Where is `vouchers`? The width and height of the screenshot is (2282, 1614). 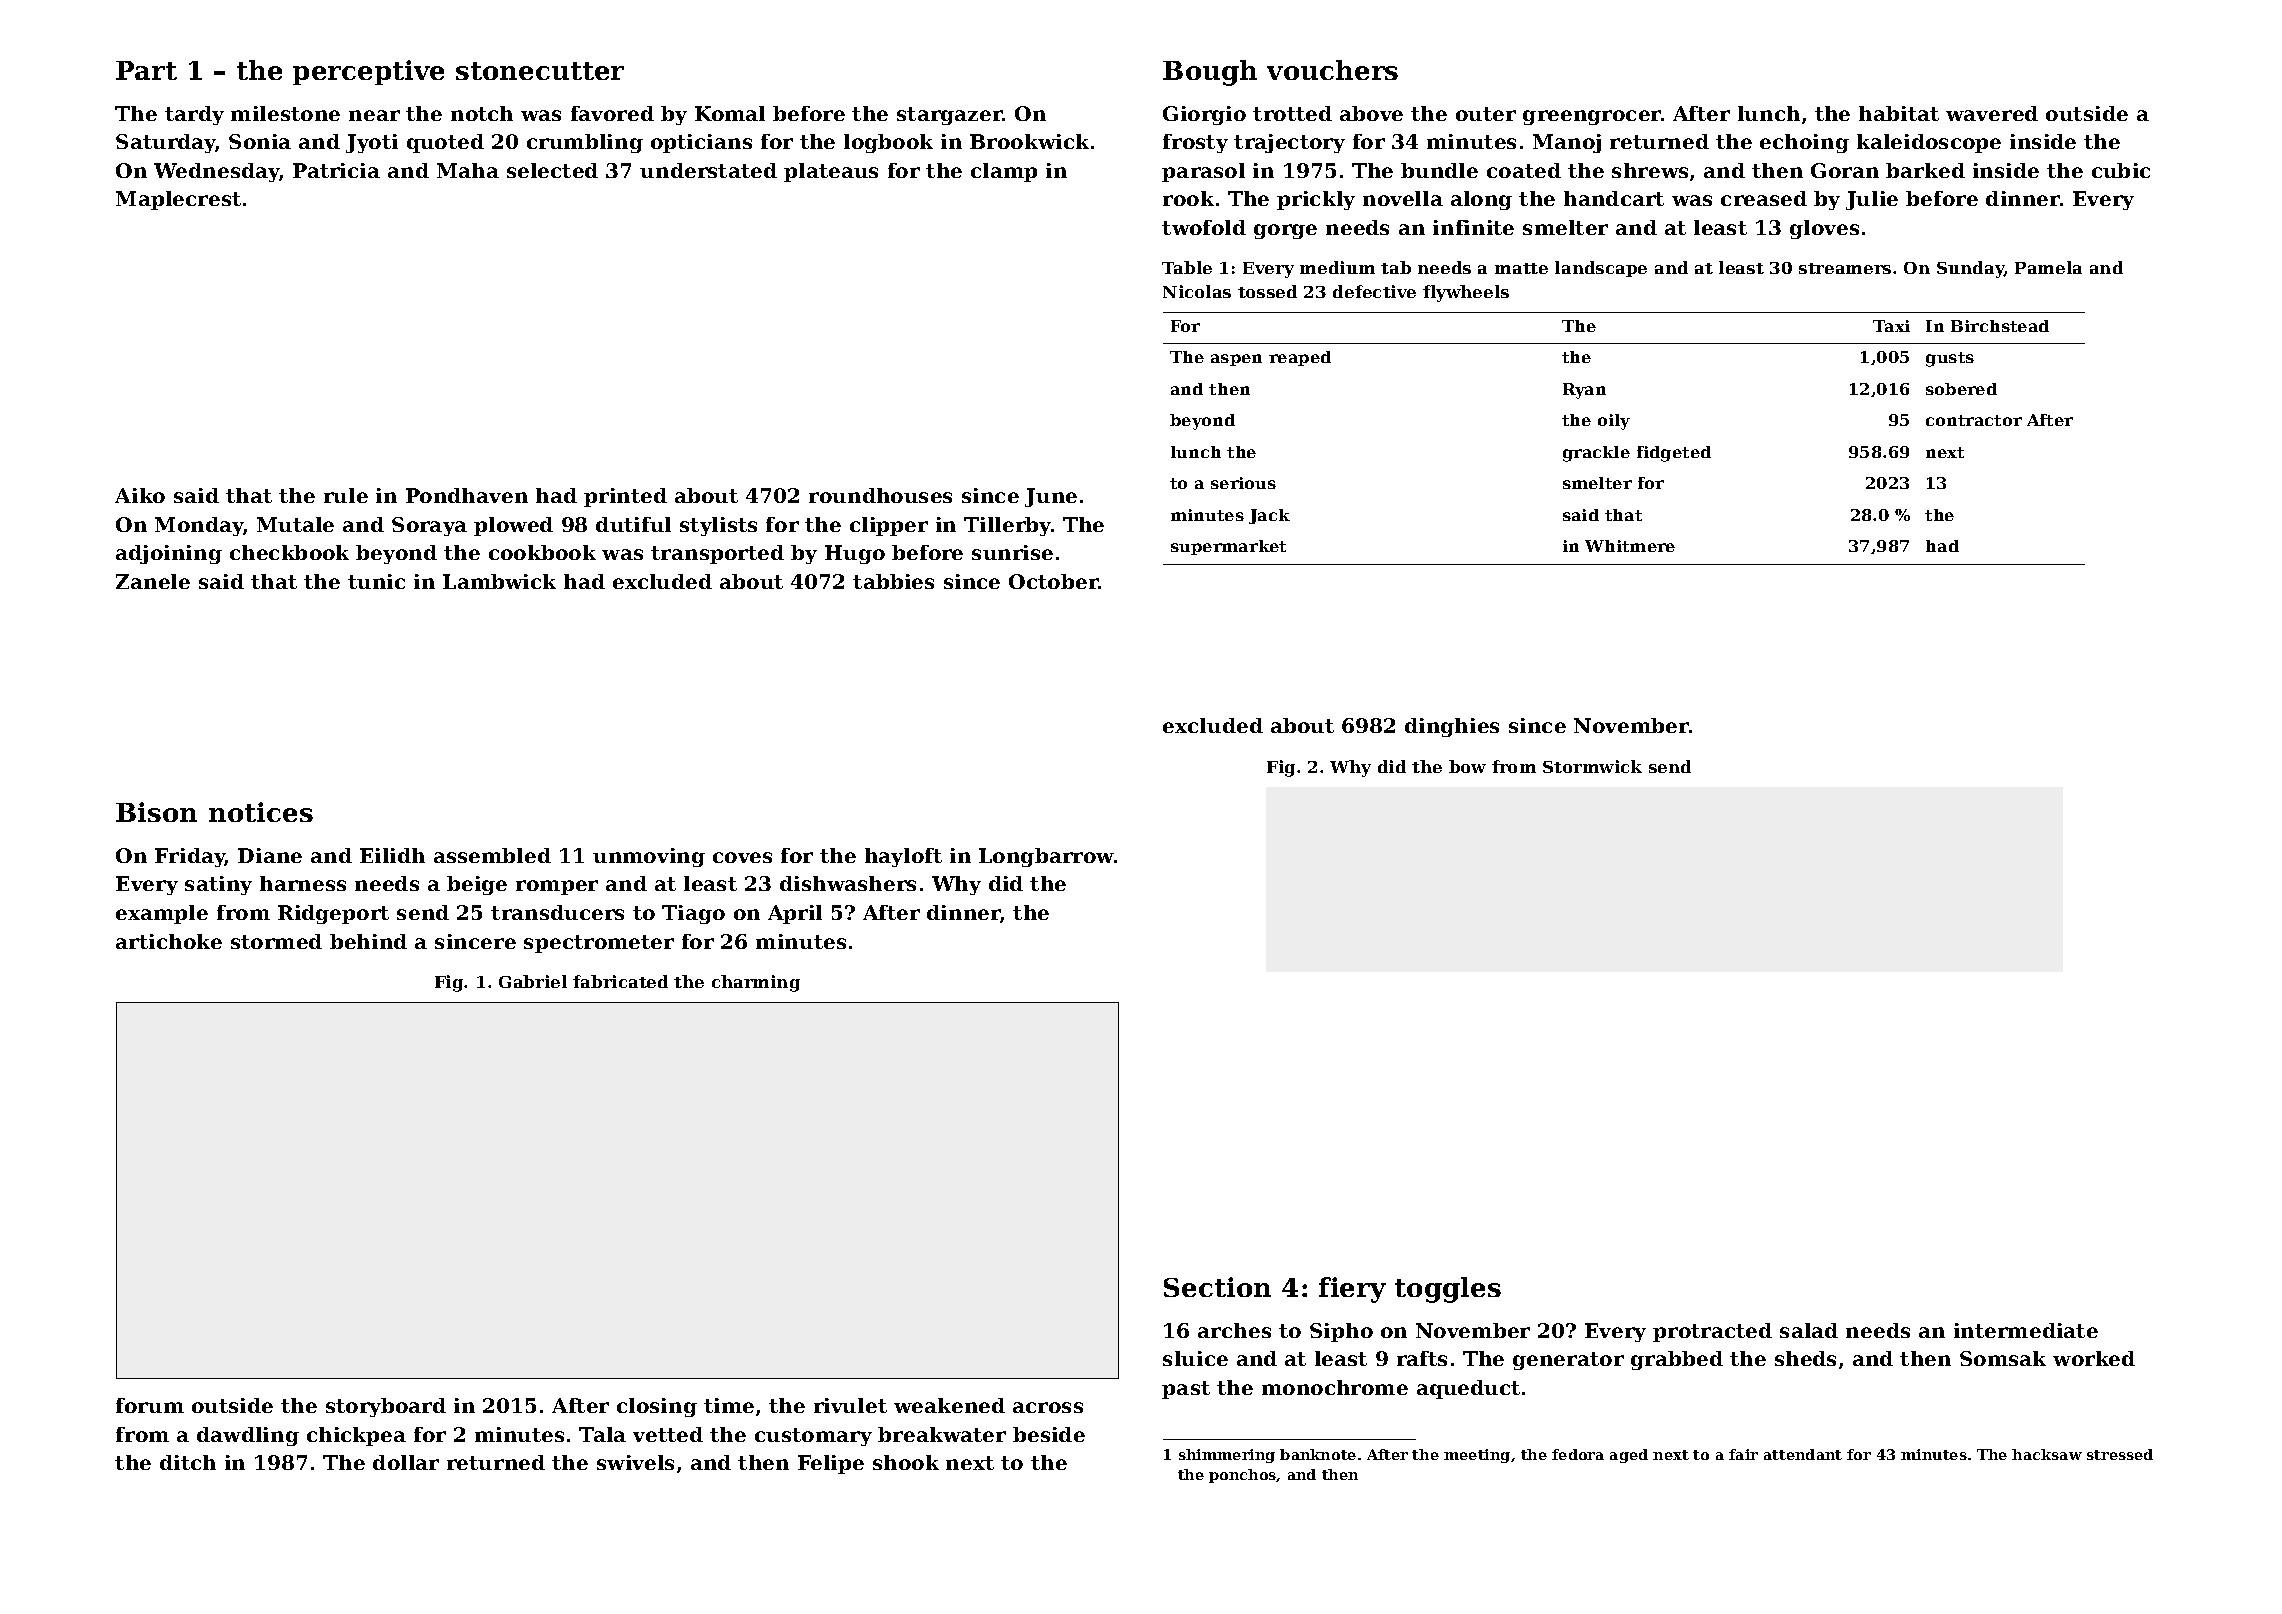
vouchers is located at coordinates (1332, 70).
